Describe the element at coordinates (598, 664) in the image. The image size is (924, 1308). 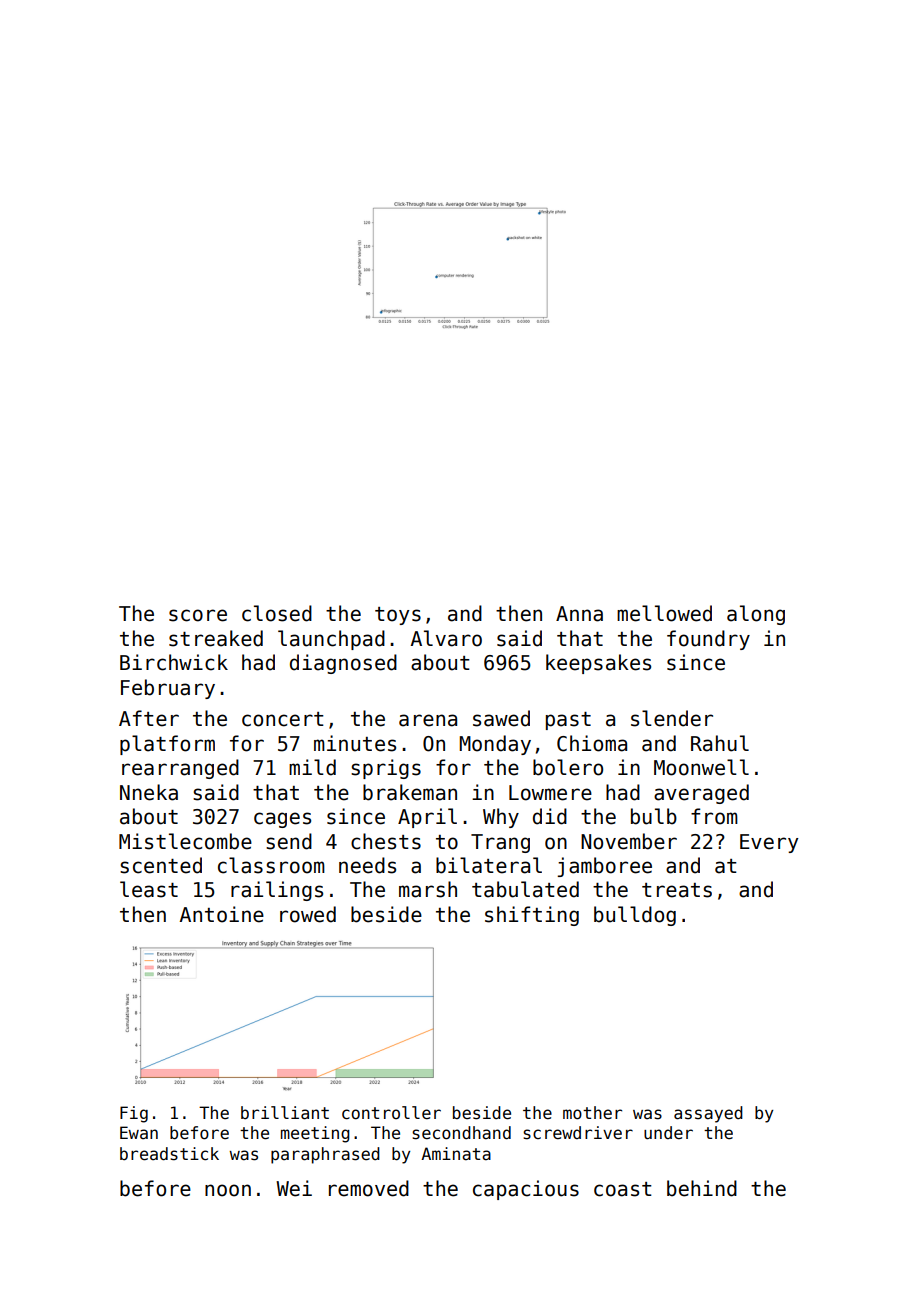
I see `keepsakes` at that location.
